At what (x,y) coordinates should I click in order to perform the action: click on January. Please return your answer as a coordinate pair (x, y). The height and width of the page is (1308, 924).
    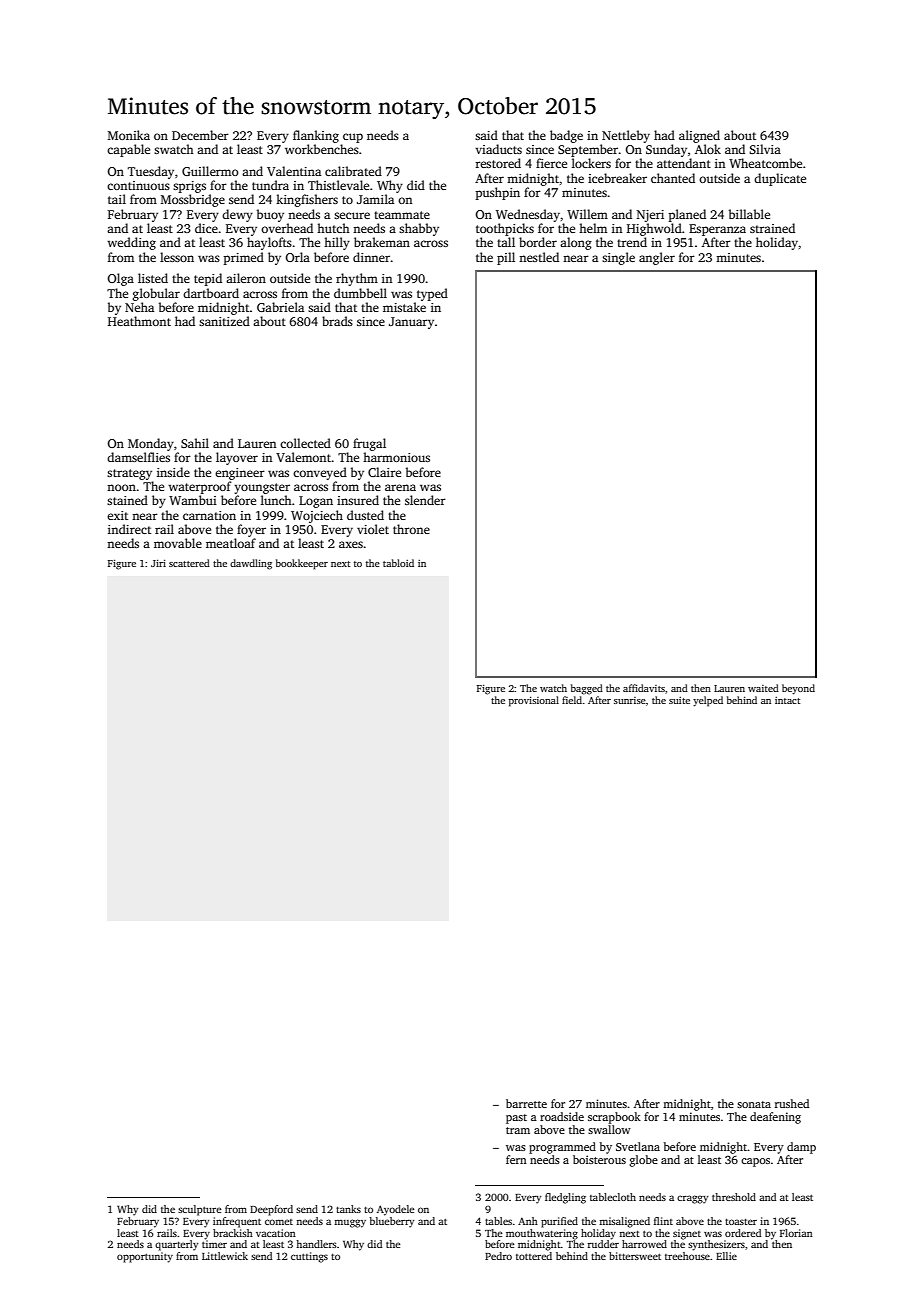
    Looking at the image, I should click on (411, 323).
